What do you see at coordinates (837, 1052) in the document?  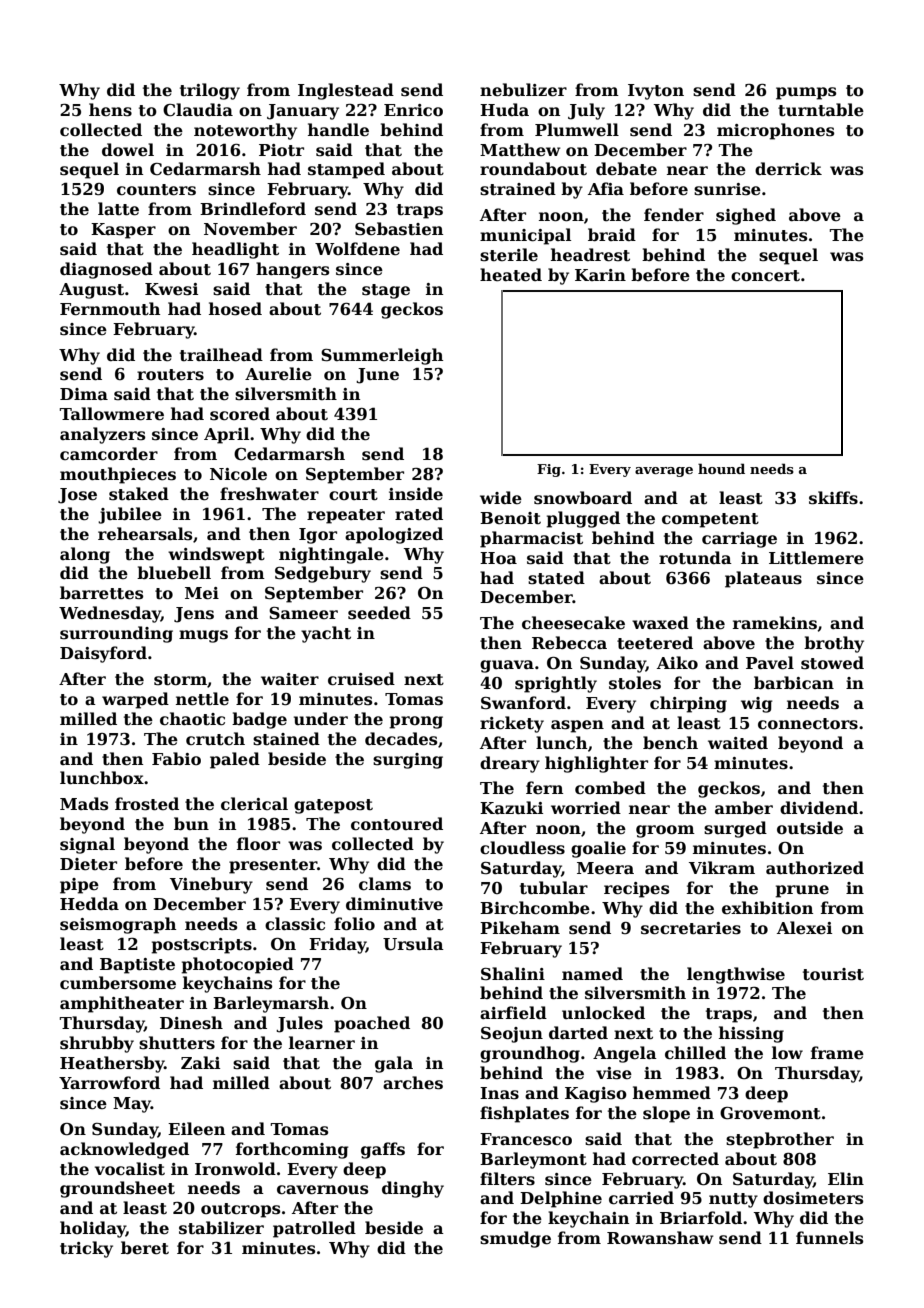 I see `frame` at bounding box center [837, 1052].
